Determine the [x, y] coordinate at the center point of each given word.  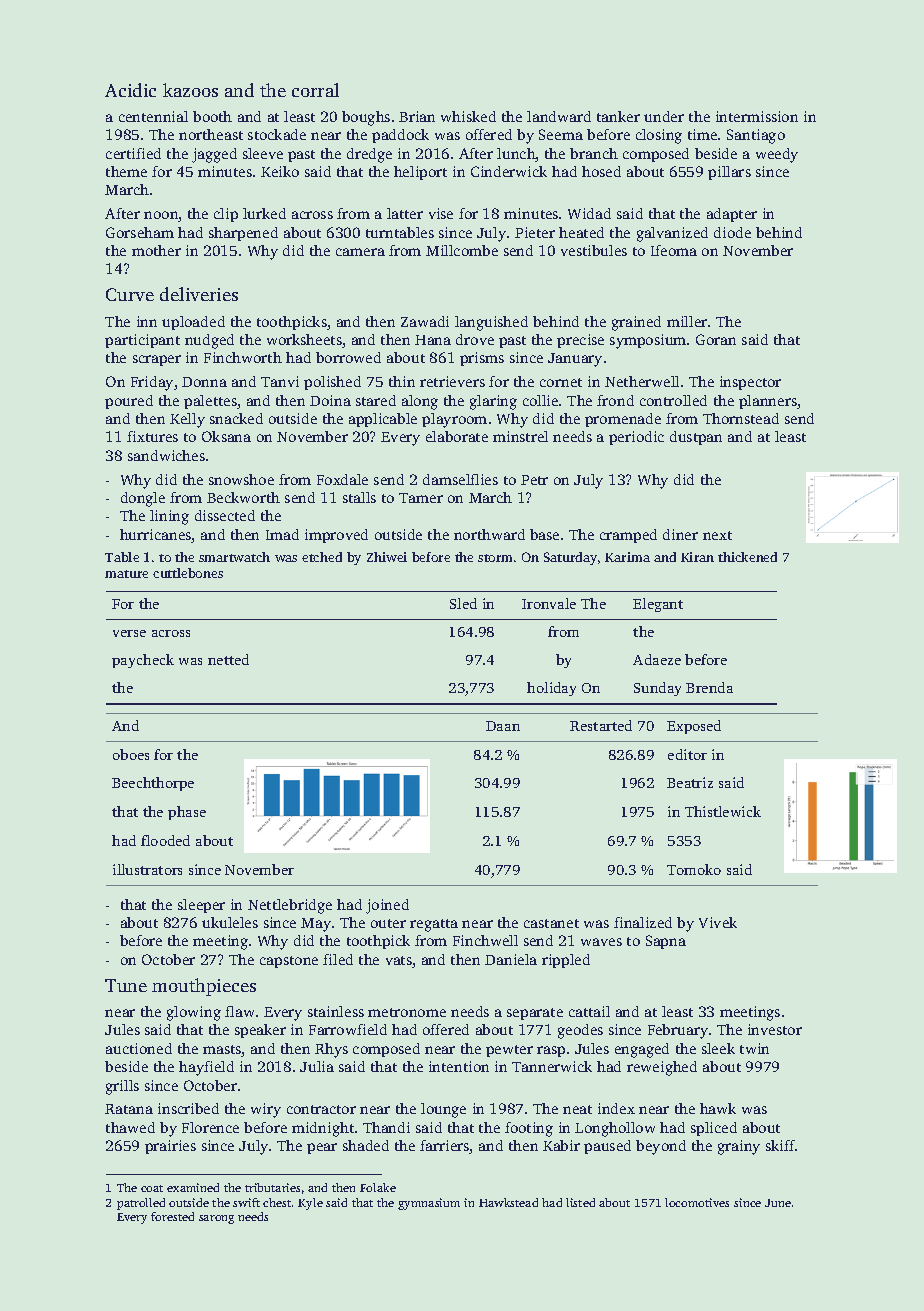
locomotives [697, 1202]
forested [172, 1216]
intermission [757, 116]
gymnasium [429, 1204]
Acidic [130, 90]
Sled [463, 603]
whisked [468, 116]
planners [768, 402]
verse [129, 633]
